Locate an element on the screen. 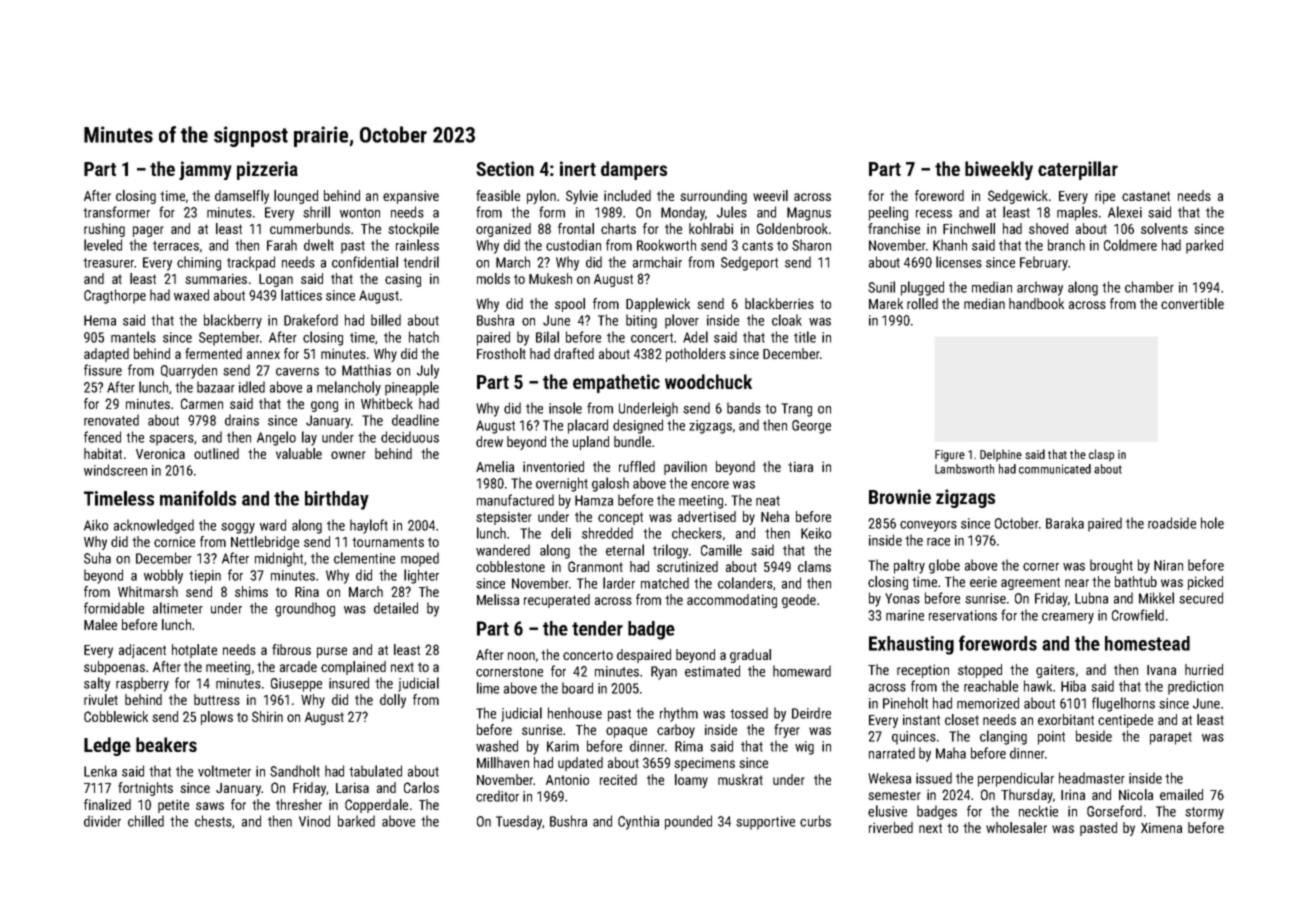 The height and width of the screenshot is (924, 1308). clasp is located at coordinates (1101, 455).
